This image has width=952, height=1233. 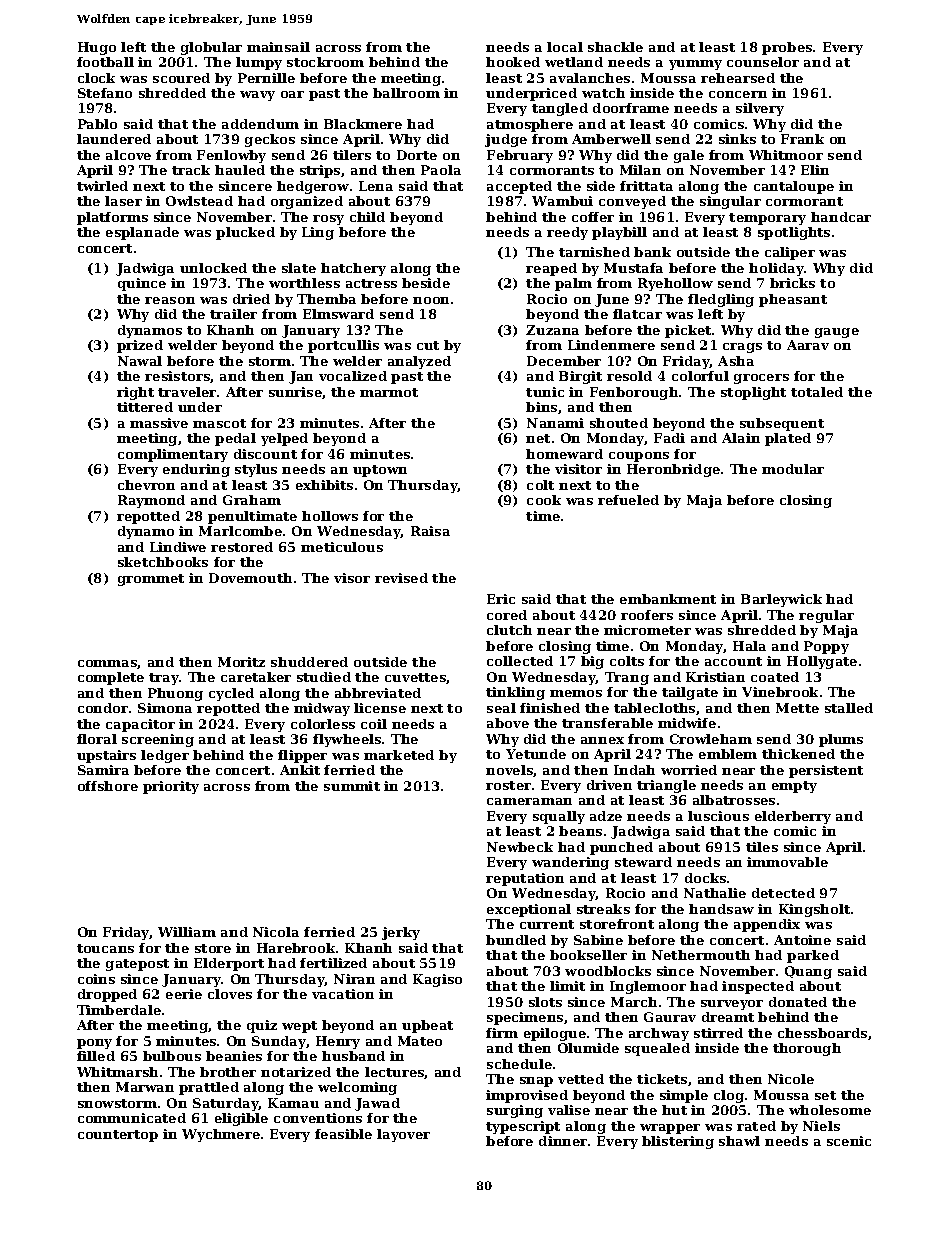 I want to click on Newbeck, so click(x=520, y=847).
